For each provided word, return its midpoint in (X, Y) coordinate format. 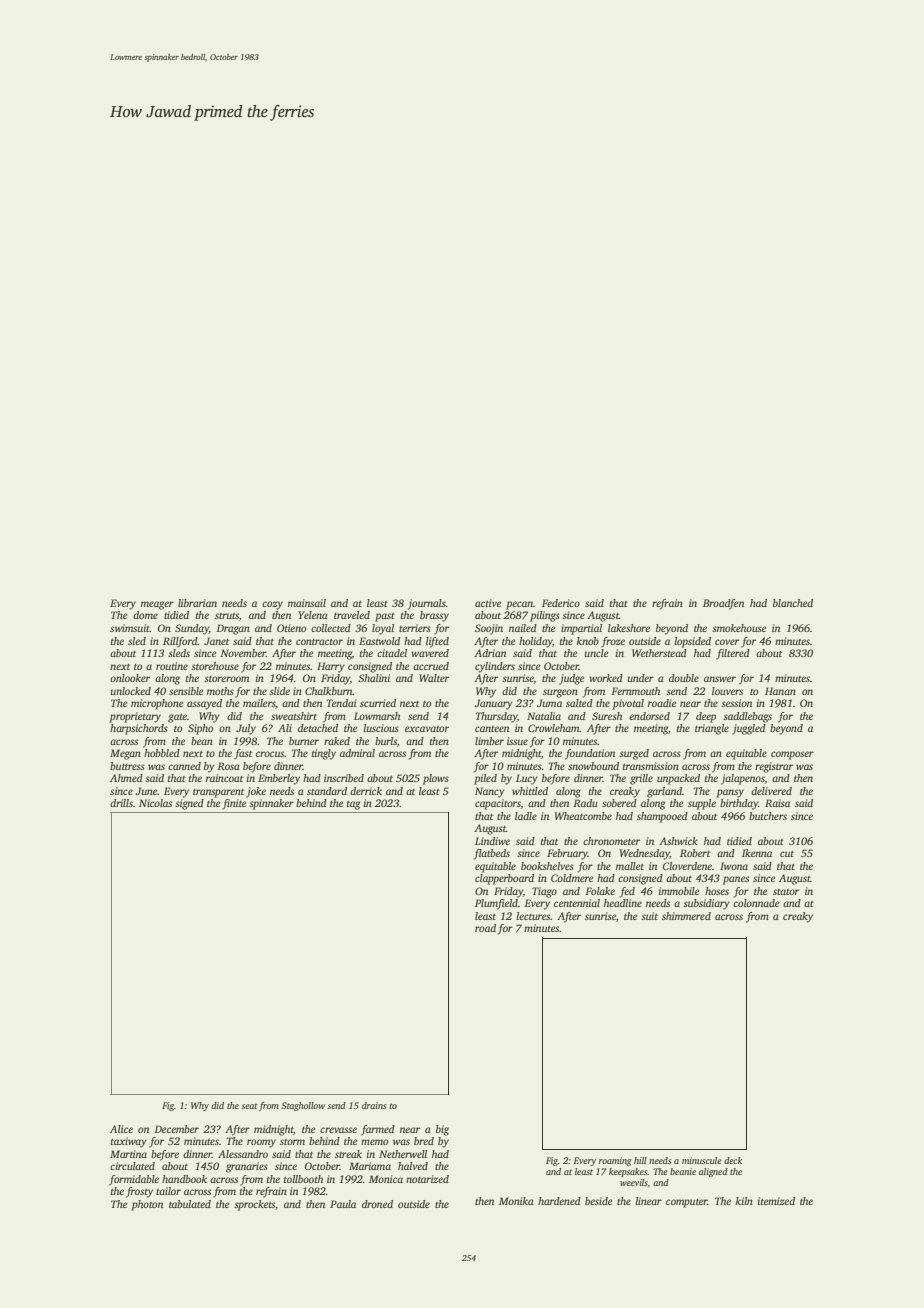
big (442, 1130)
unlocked (131, 691)
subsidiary (706, 904)
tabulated (190, 1204)
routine (172, 666)
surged (634, 754)
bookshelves (547, 866)
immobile (679, 891)
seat (249, 1106)
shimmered (686, 916)
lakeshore (629, 628)
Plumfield (496, 904)
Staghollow (303, 1106)
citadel (392, 653)
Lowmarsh (377, 716)
